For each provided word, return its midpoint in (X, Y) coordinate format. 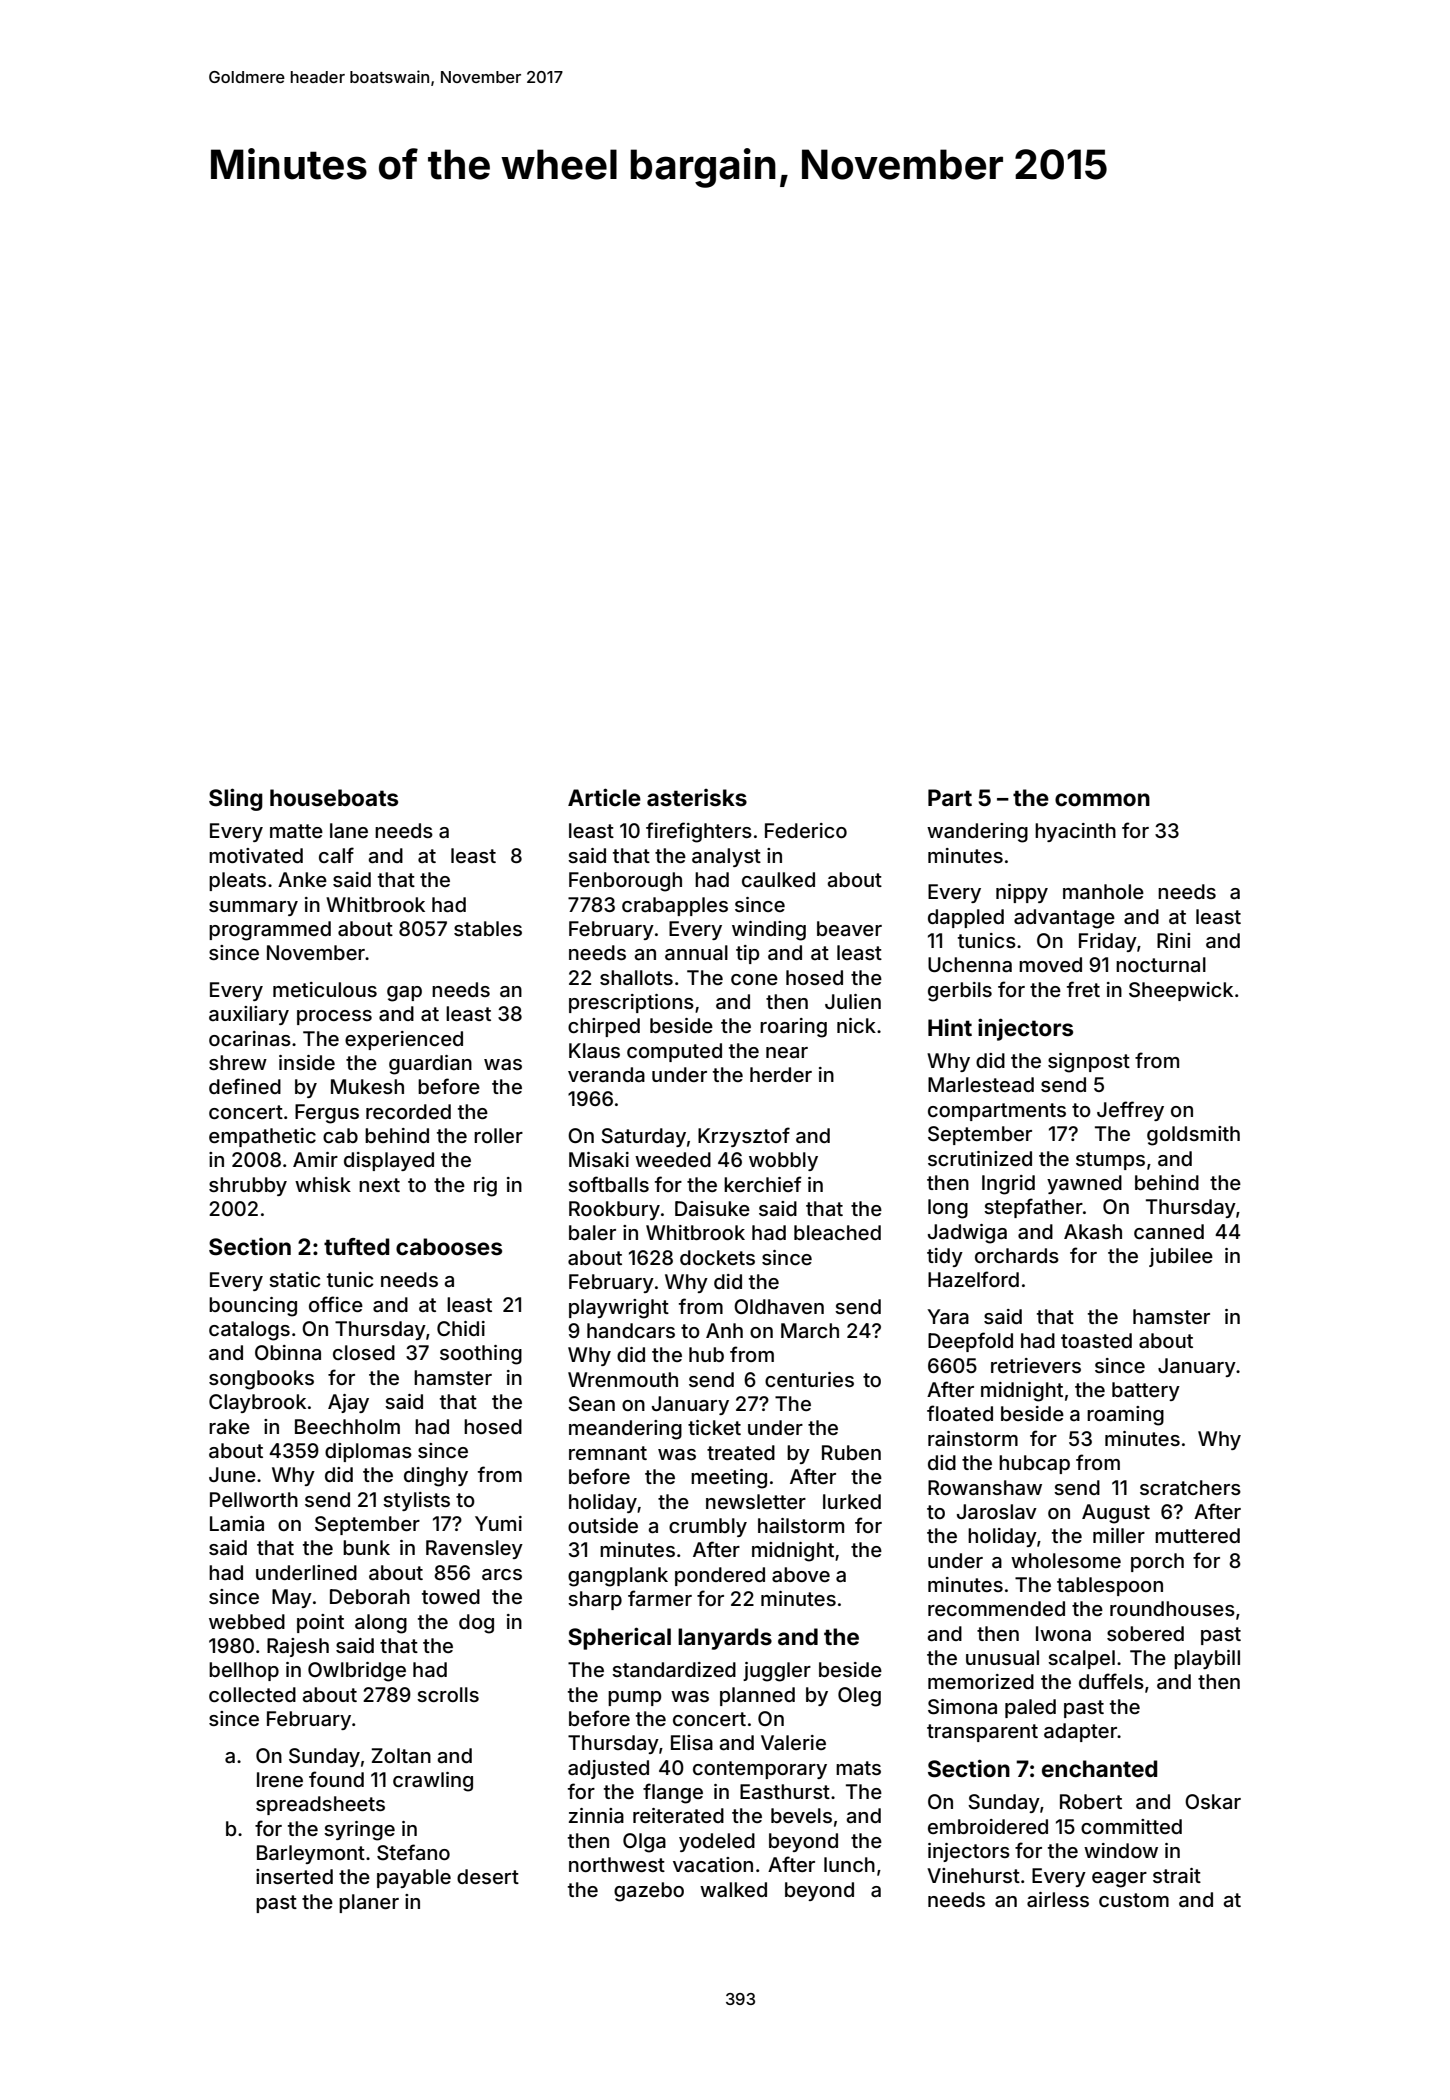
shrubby (248, 1186)
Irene (280, 1779)
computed (674, 1052)
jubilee (1181, 1257)
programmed (270, 931)
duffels (1111, 1681)
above (801, 1574)
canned (1169, 1232)
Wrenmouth (623, 1379)
